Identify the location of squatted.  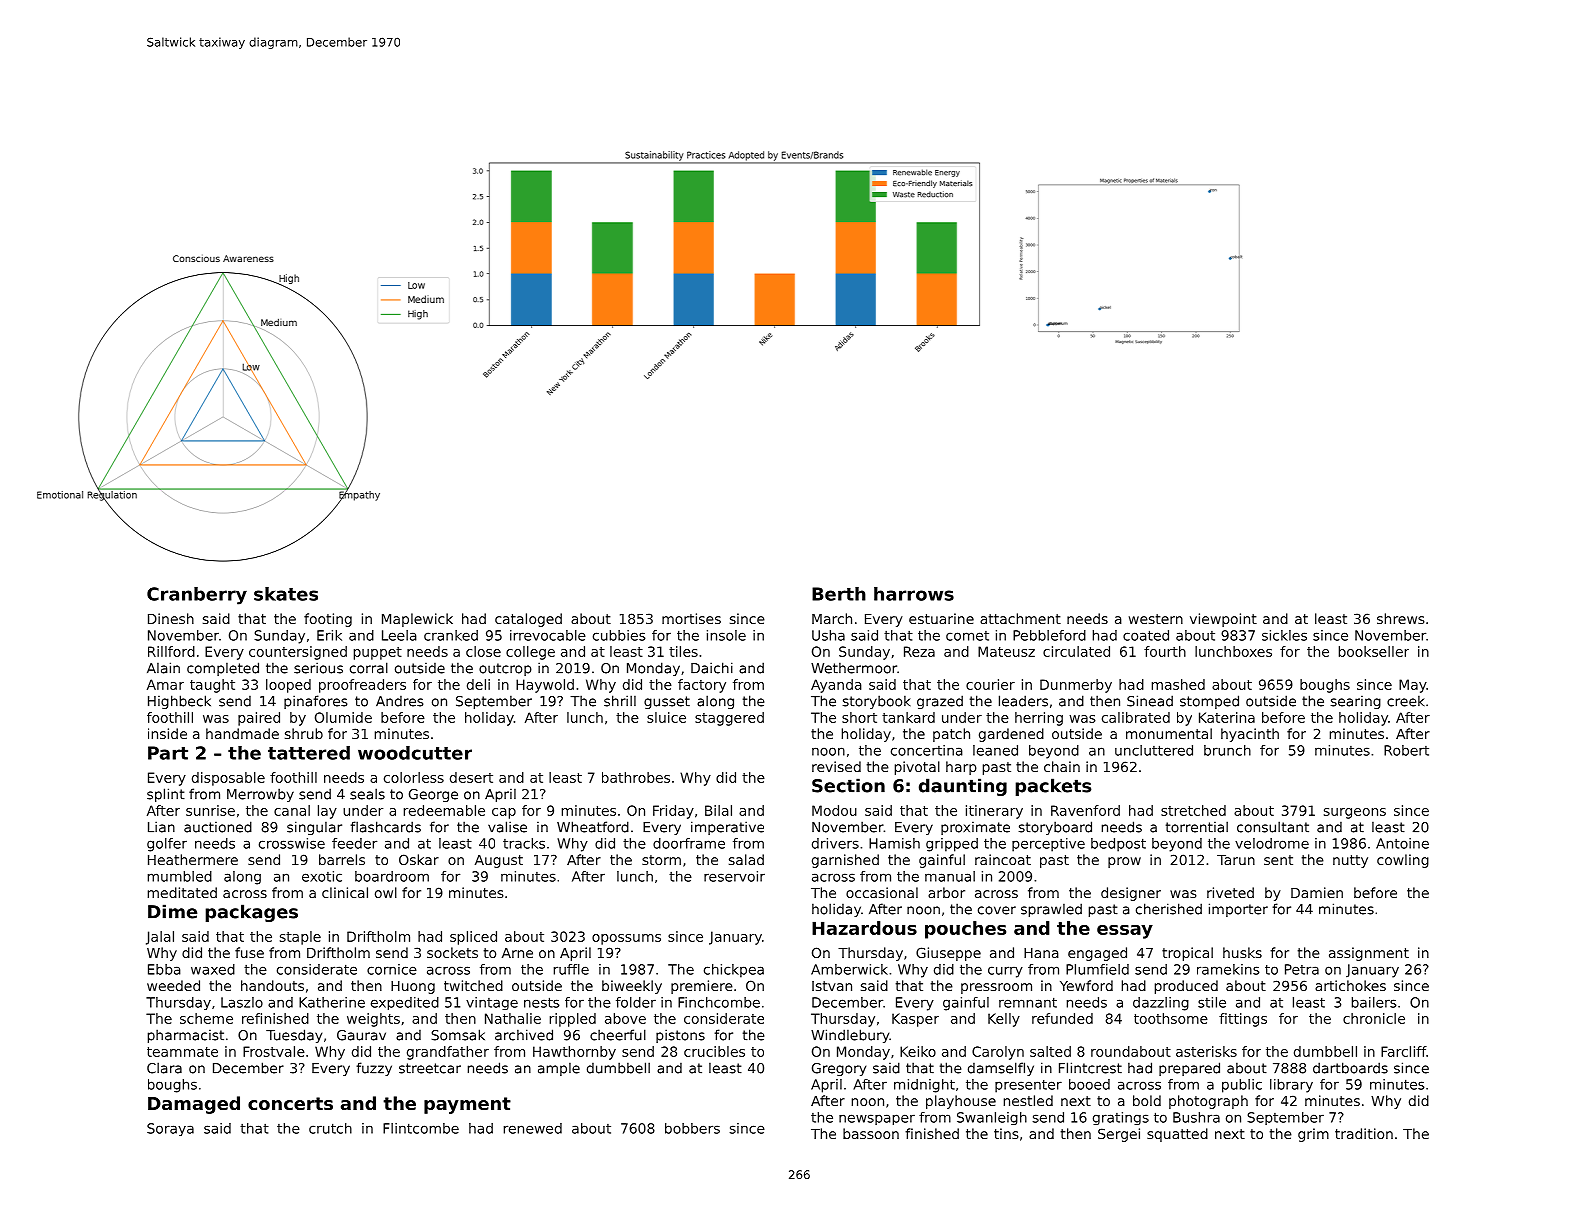
(1177, 1135).
